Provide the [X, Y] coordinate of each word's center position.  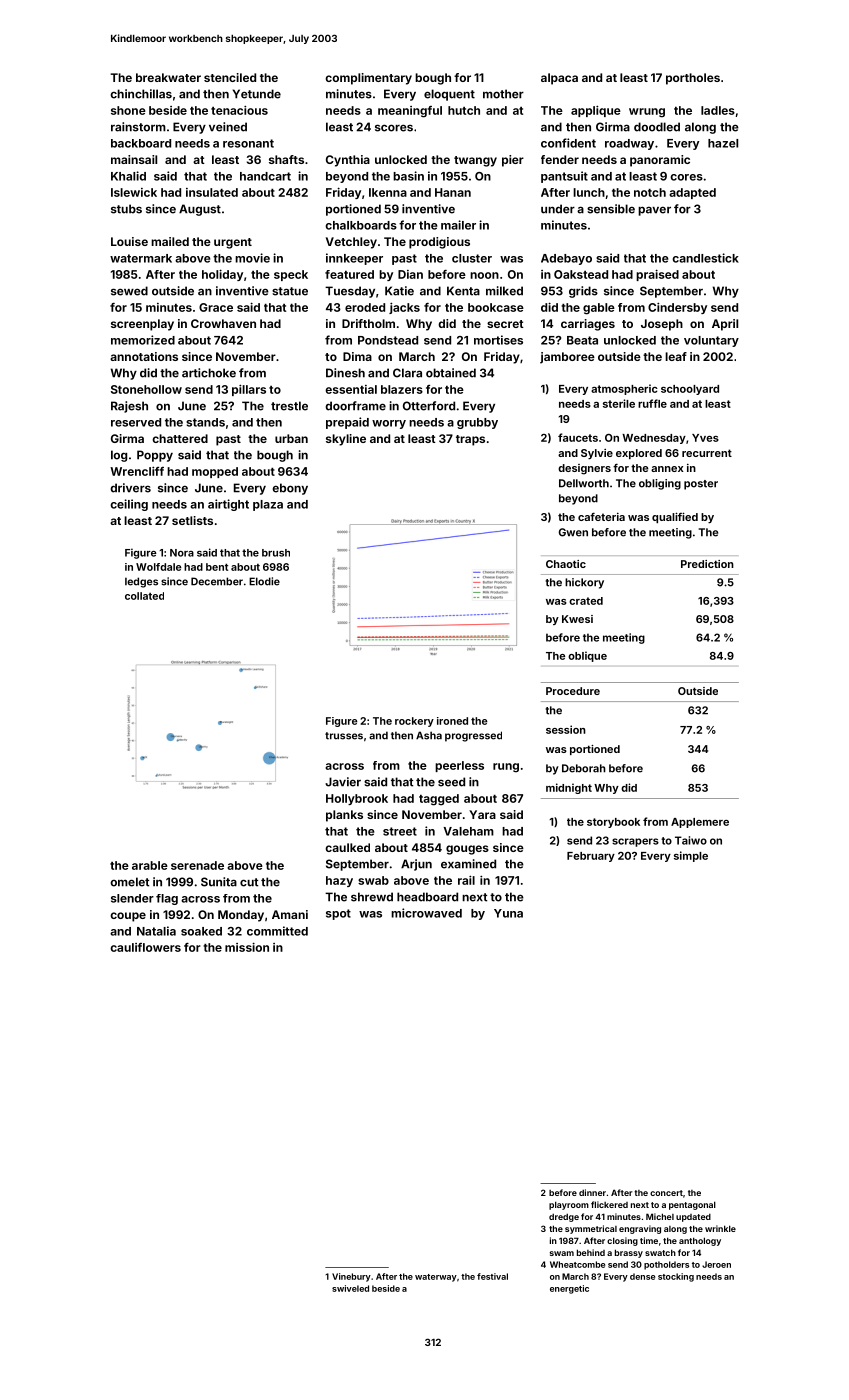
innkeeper [354, 259]
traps [470, 440]
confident [568, 143]
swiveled [350, 1288]
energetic [569, 1289]
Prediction [707, 564]
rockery [414, 722]
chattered [180, 438]
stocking [676, 1277]
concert [666, 1193]
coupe [128, 917]
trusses [344, 736]
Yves [705, 438]
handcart [265, 176]
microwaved [426, 913]
